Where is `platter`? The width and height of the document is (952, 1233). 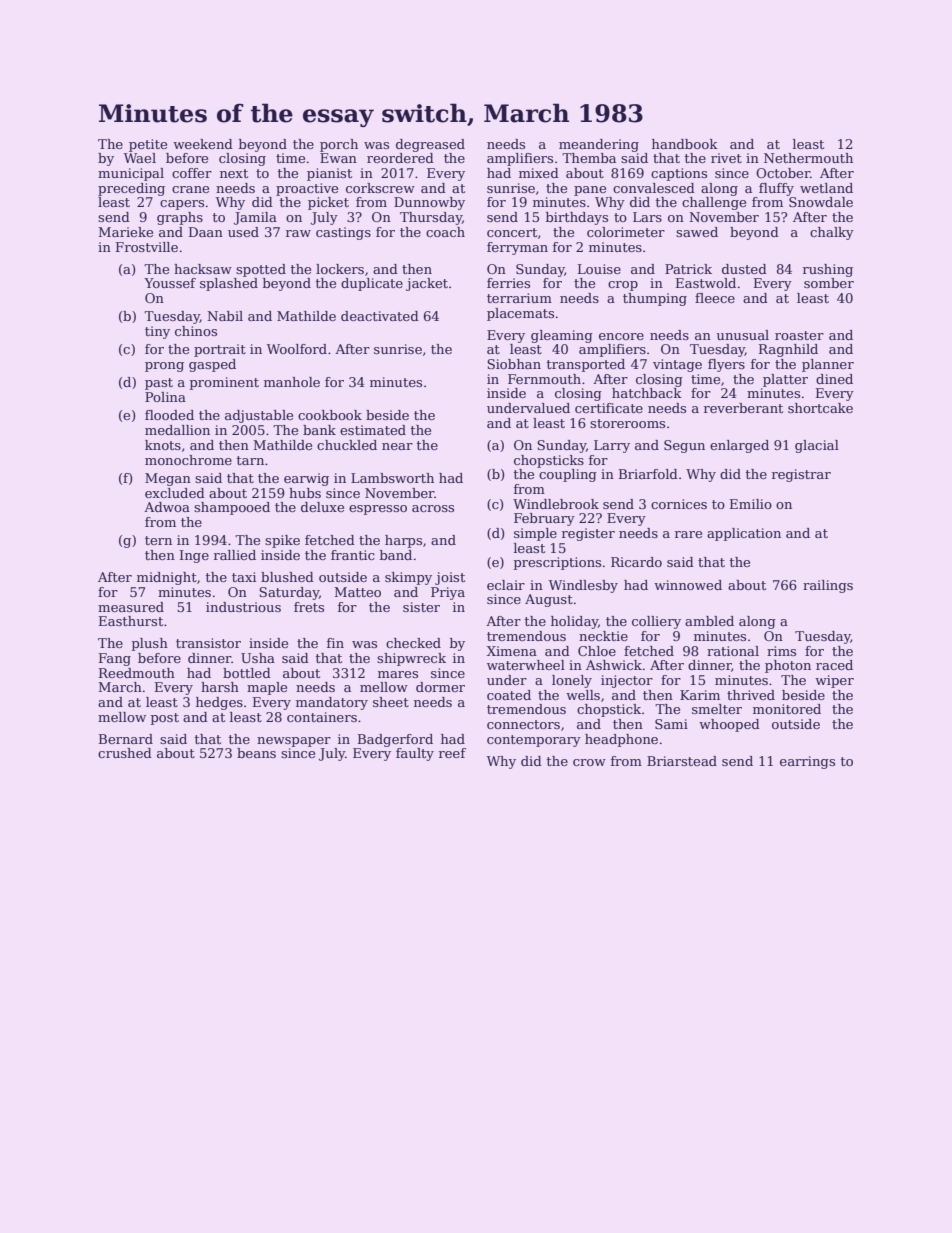 platter is located at coordinates (785, 380).
